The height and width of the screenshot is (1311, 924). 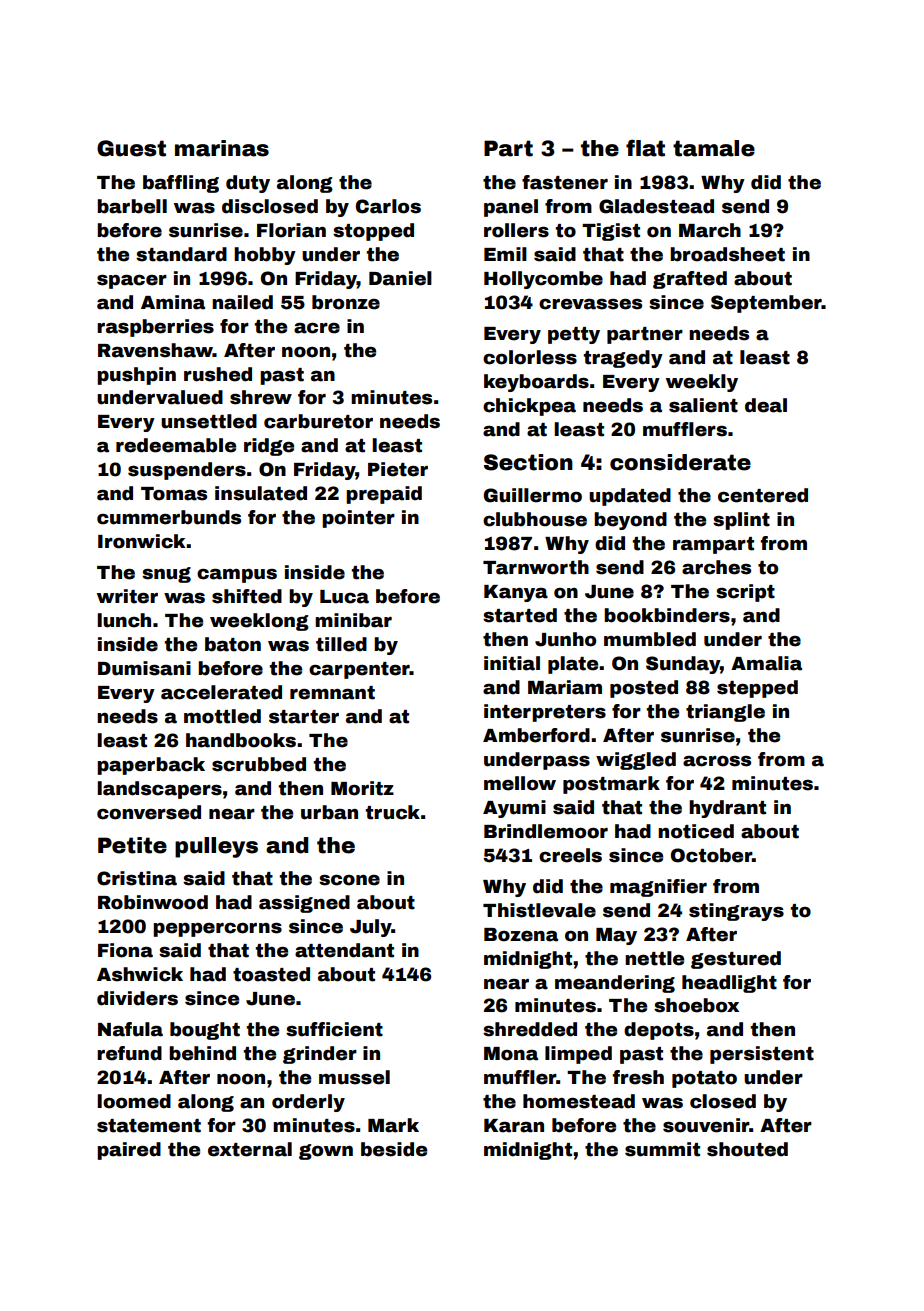 What do you see at coordinates (645, 148) in the screenshot?
I see `flat` at bounding box center [645, 148].
